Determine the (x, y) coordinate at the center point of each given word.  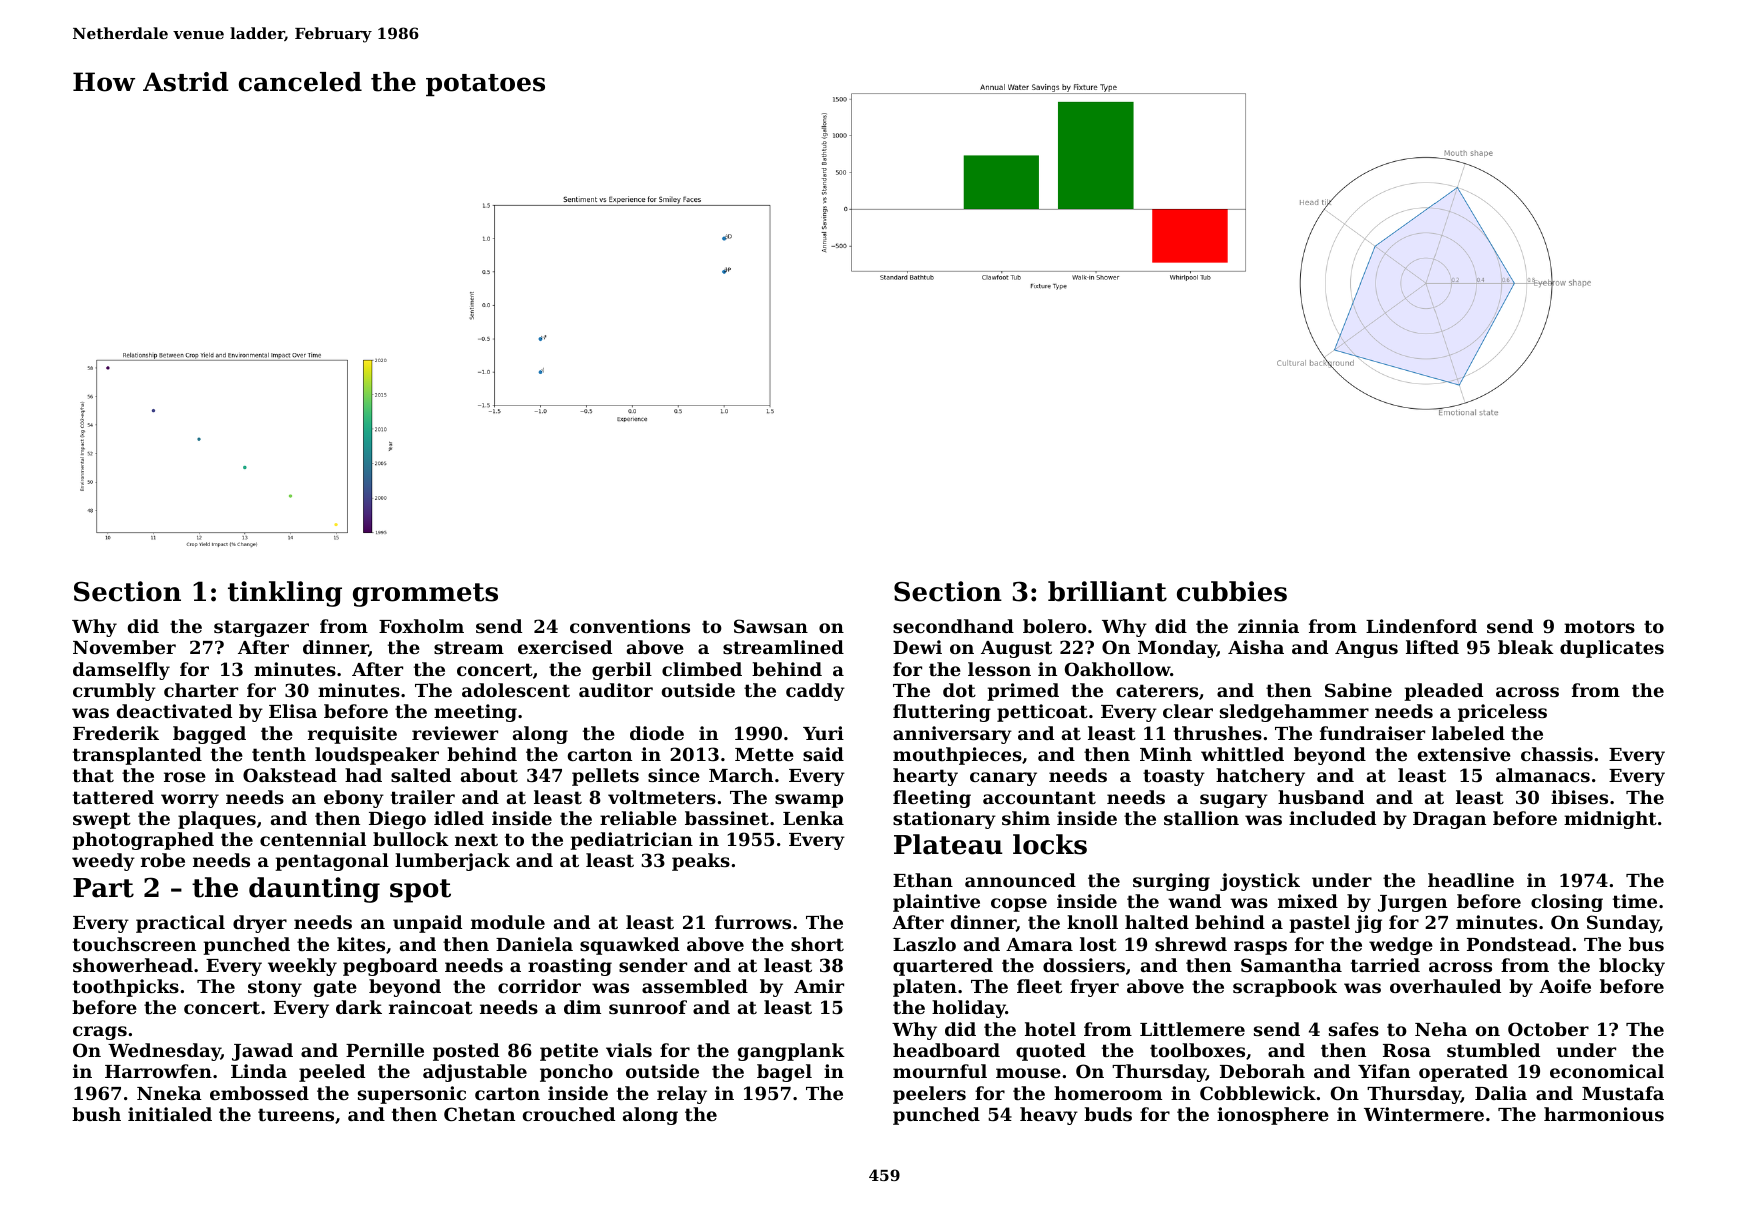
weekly (302, 967)
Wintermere (1424, 1114)
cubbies (1232, 591)
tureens (296, 1114)
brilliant (1107, 591)
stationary (944, 820)
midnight (1610, 820)
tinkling (285, 594)
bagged (209, 735)
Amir (819, 986)
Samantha (1291, 965)
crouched (569, 1114)
